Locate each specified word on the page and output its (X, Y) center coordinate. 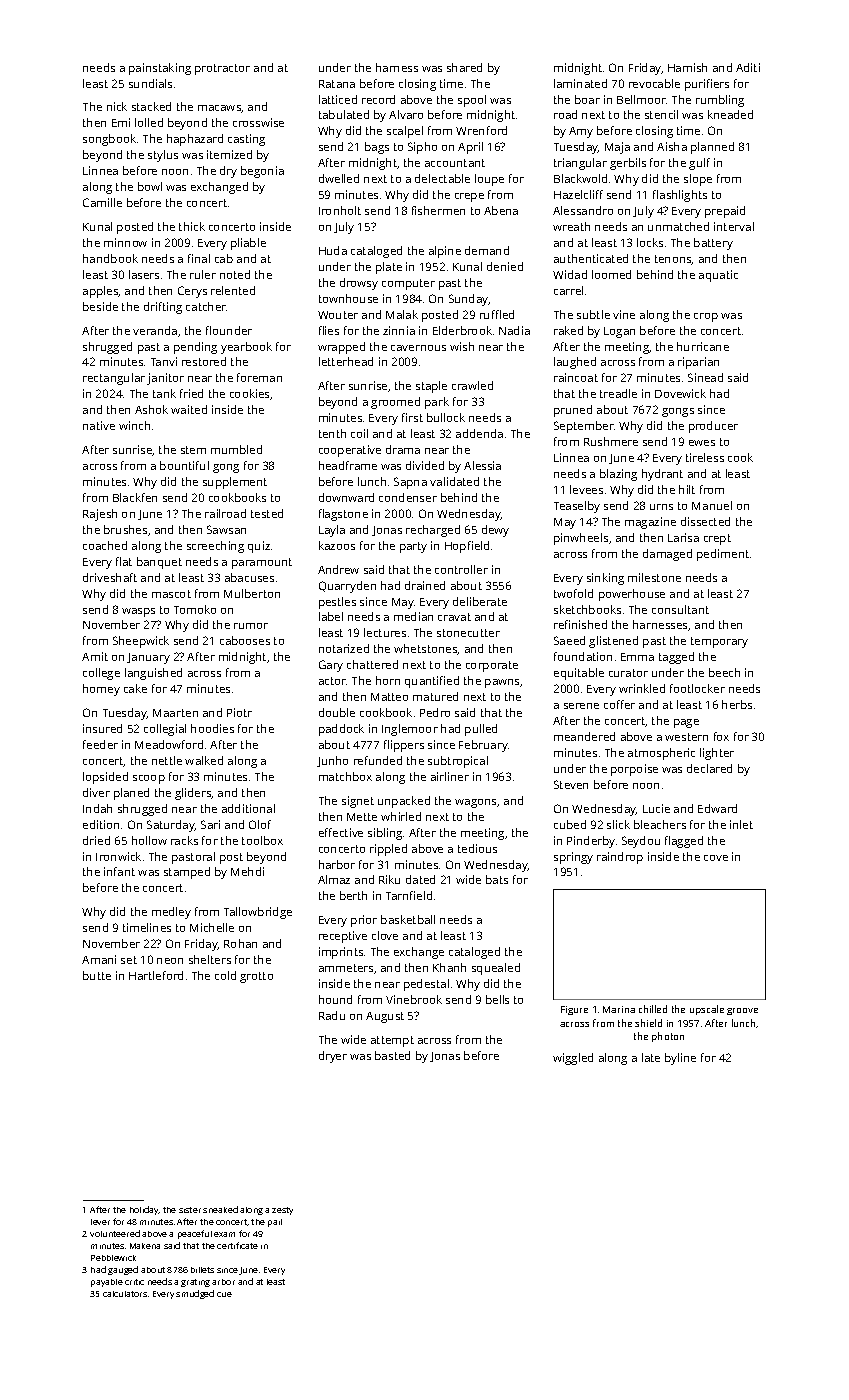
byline (680, 1059)
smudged (195, 1294)
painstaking (160, 69)
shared (464, 67)
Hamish (687, 67)
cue (224, 1294)
